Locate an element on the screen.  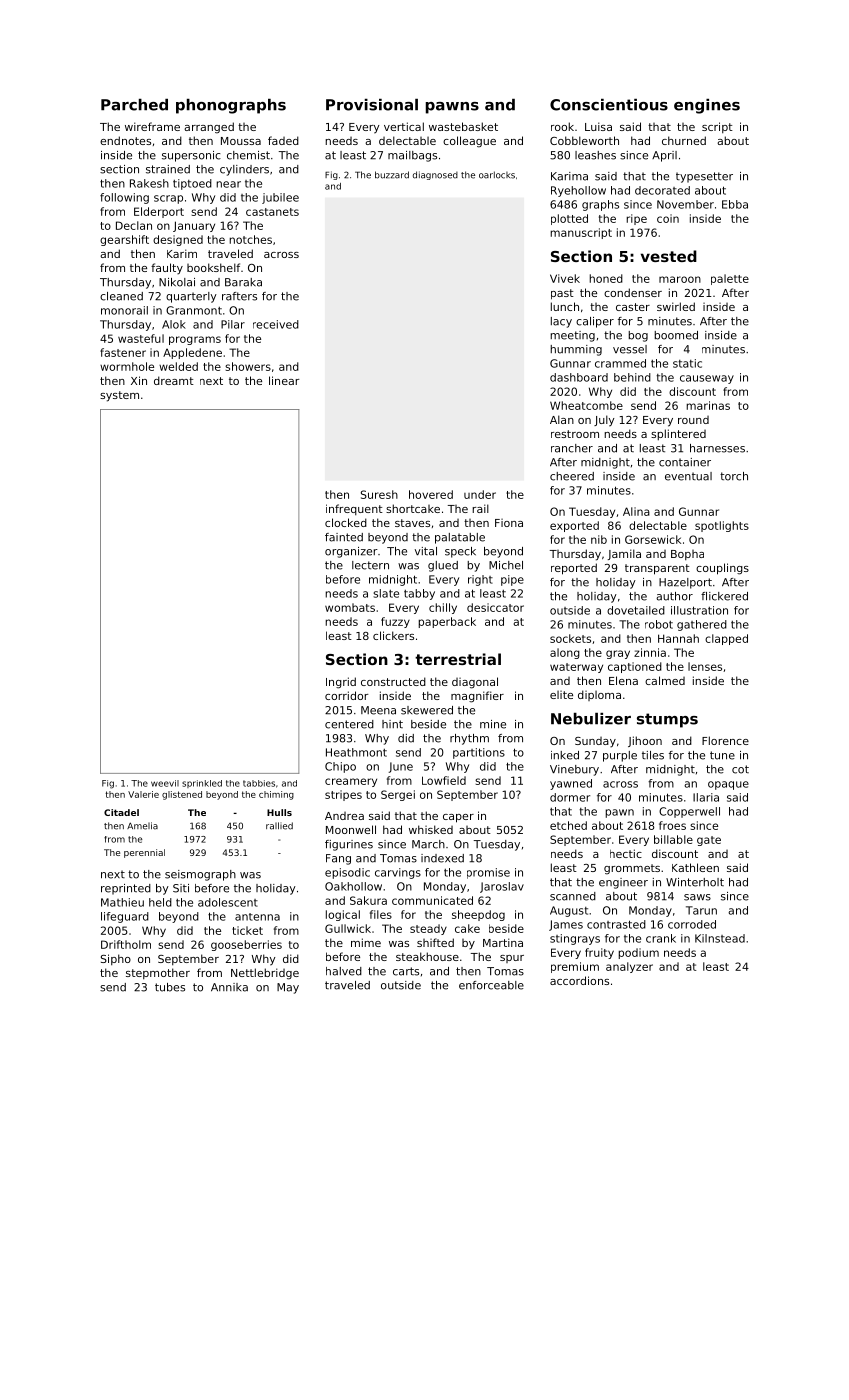
halved is located at coordinates (344, 971).
